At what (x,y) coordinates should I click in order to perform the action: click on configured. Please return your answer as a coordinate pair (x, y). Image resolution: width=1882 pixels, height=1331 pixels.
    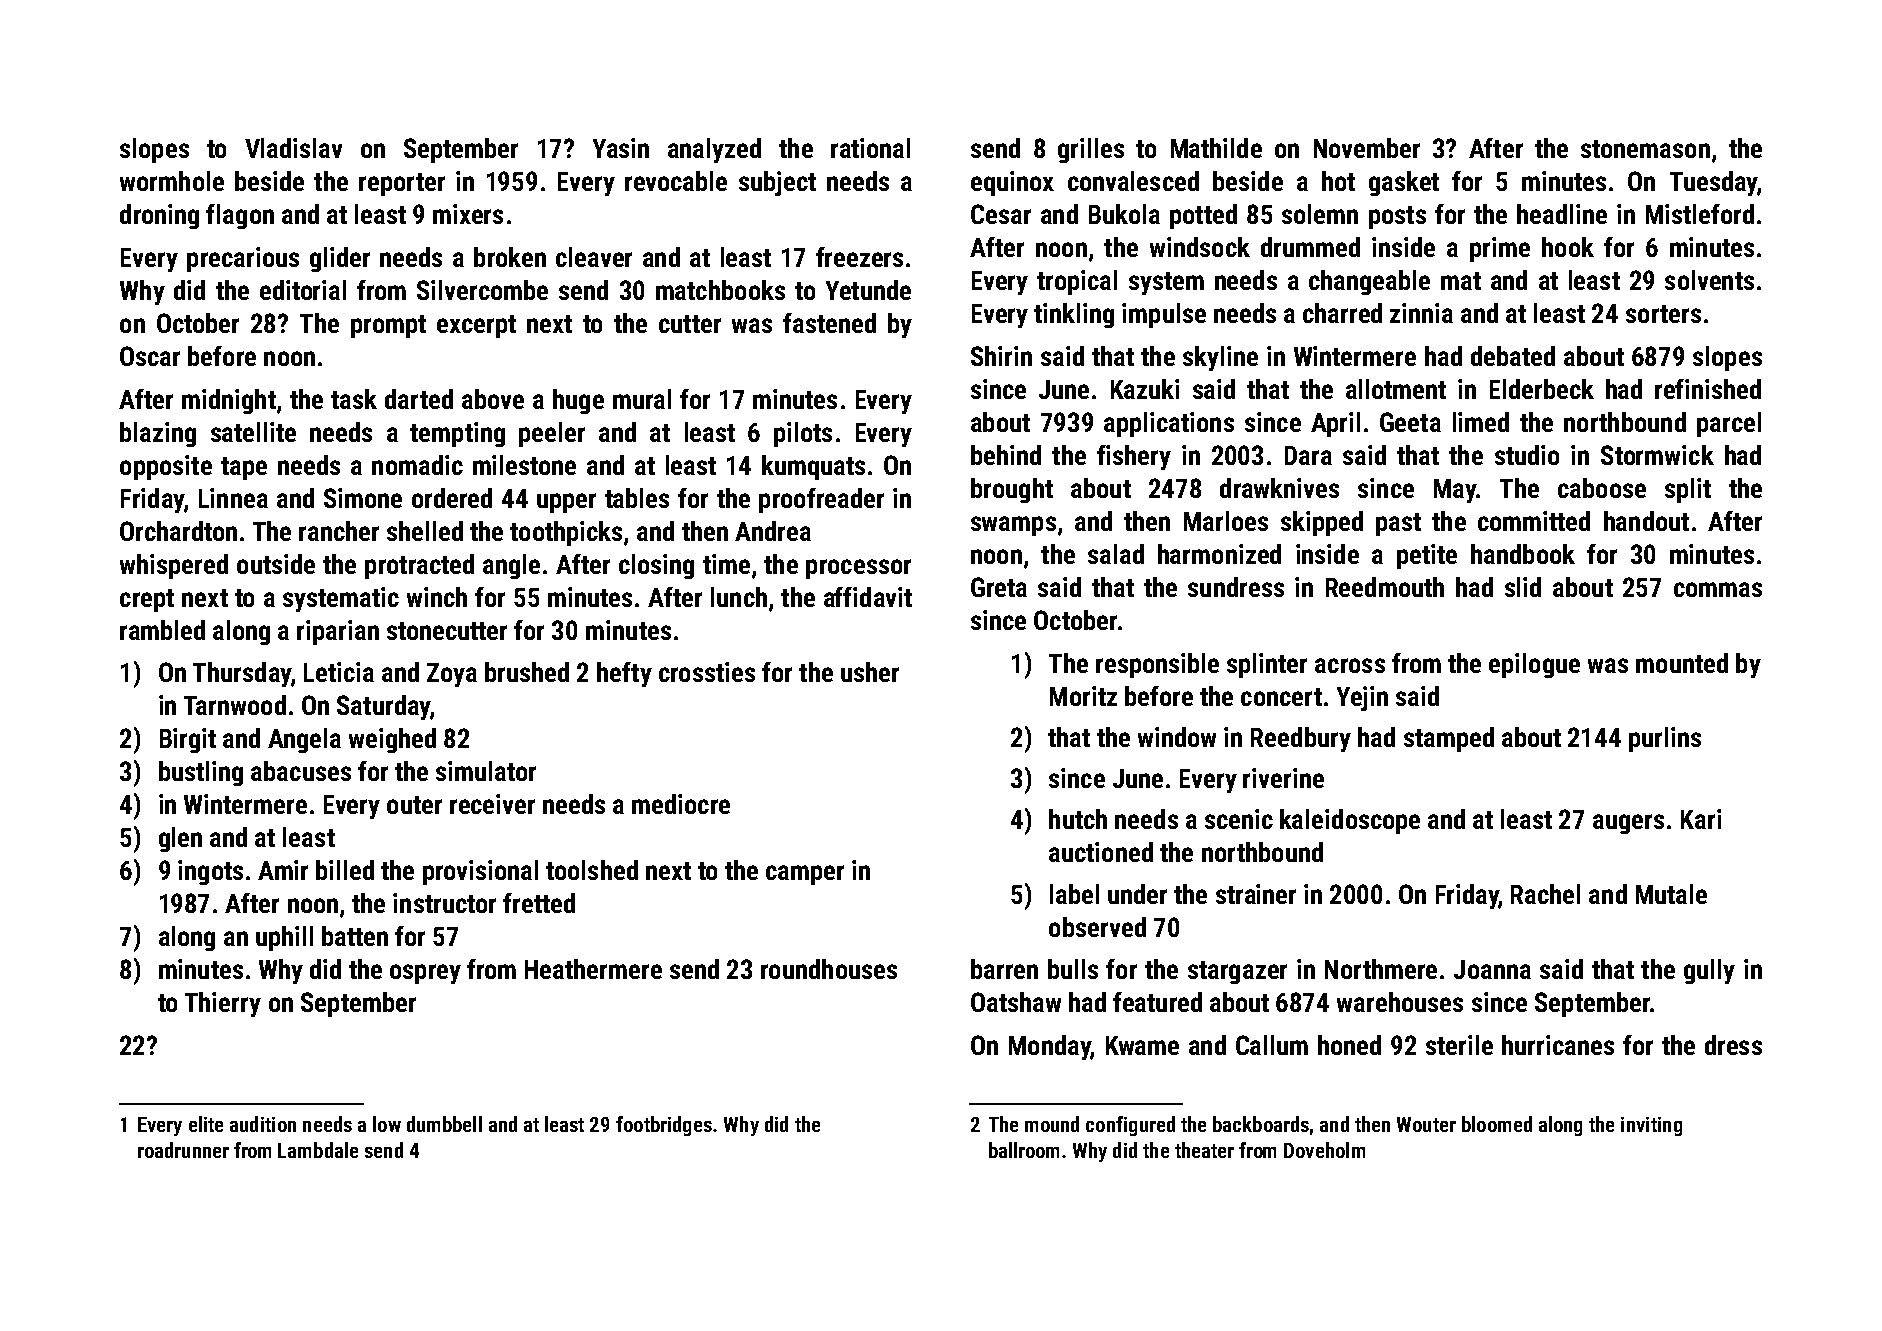
    Looking at the image, I should click on (1130, 1126).
